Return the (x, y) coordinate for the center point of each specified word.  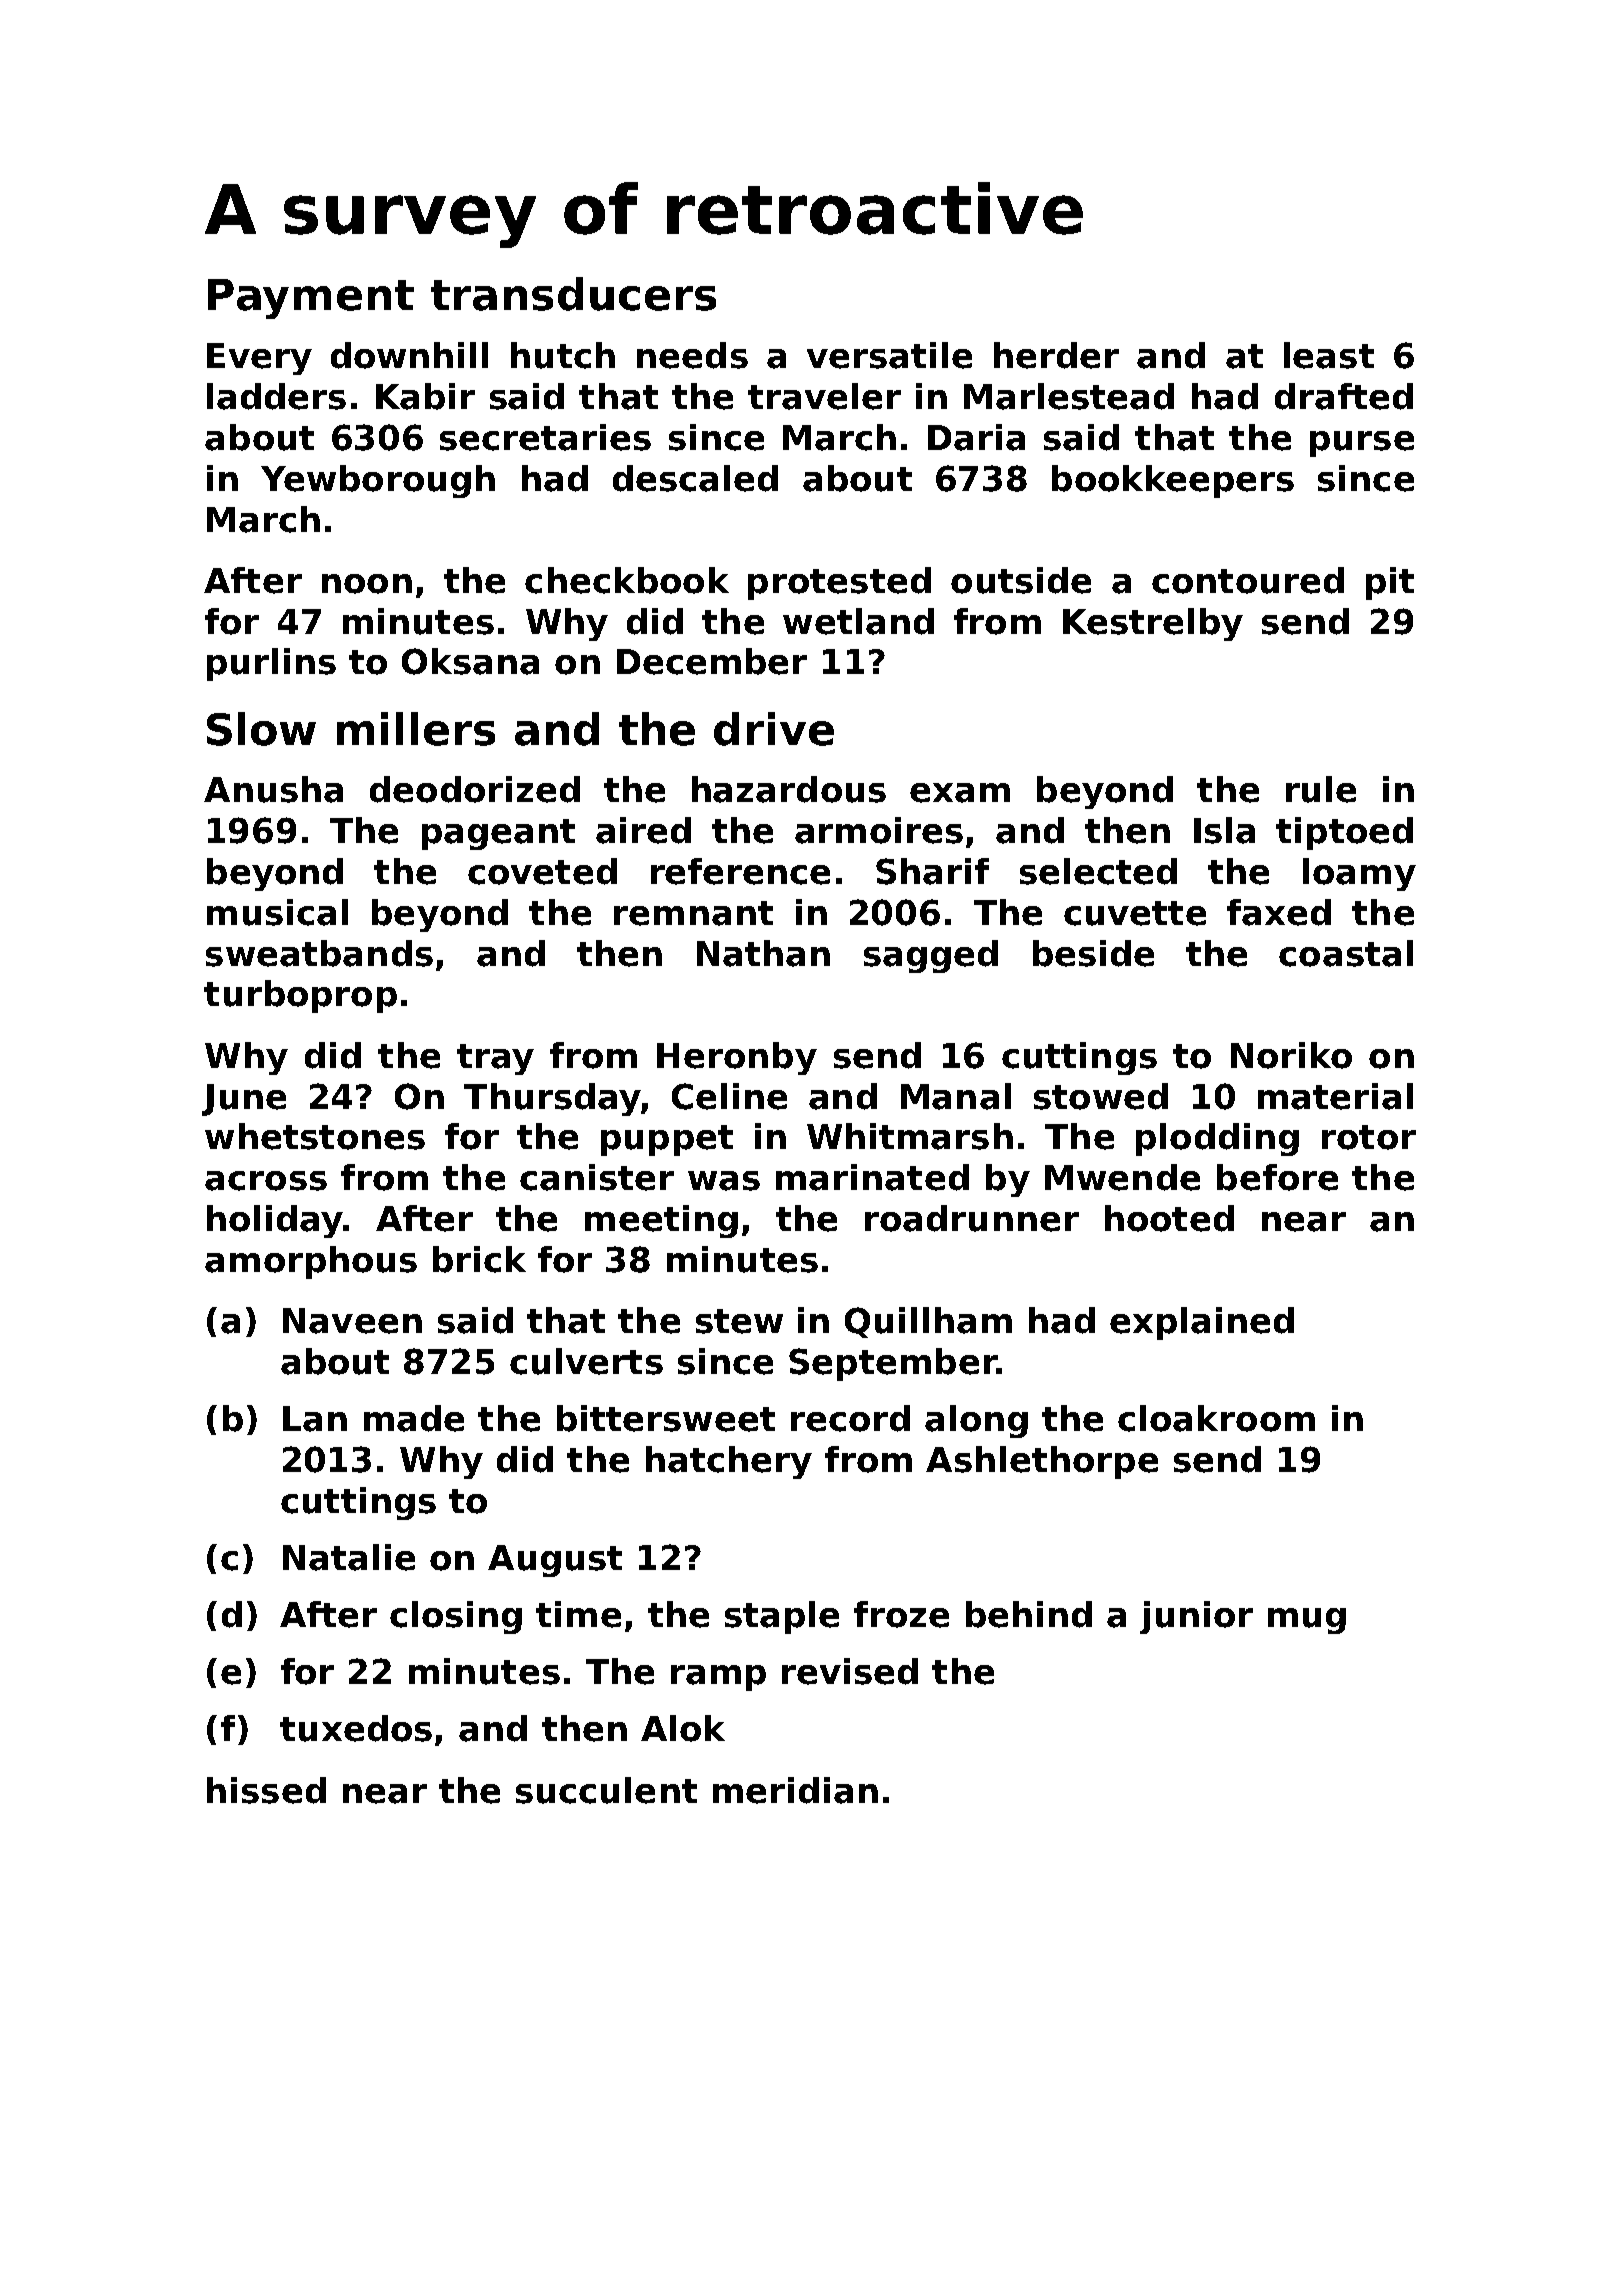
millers (416, 729)
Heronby (737, 1058)
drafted (1344, 396)
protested (839, 583)
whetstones (315, 1136)
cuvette (1135, 913)
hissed (266, 1790)
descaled (695, 478)
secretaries (545, 437)
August (555, 1561)
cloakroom (1216, 1418)
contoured (1248, 580)
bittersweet (666, 1418)
